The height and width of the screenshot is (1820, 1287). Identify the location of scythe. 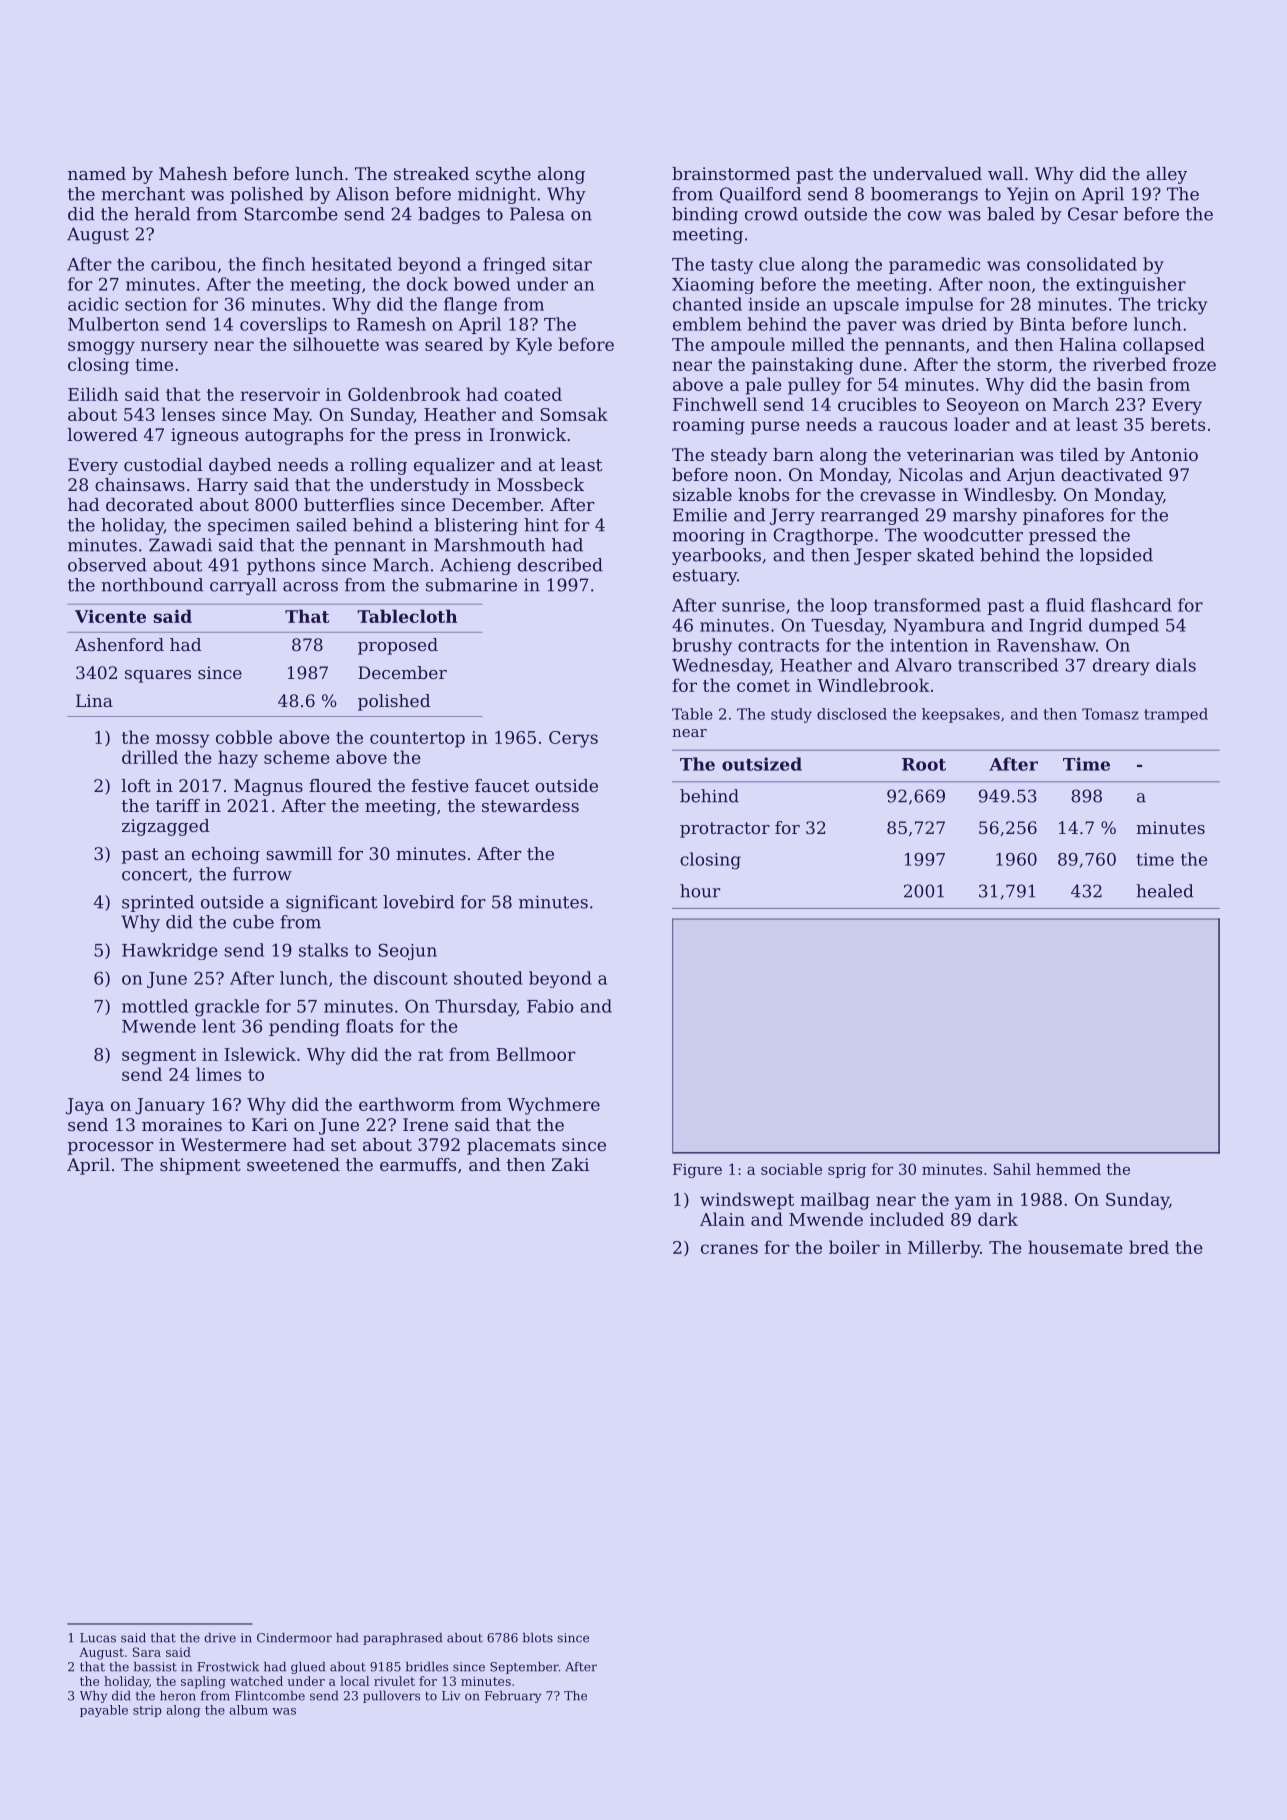
(503, 175).
